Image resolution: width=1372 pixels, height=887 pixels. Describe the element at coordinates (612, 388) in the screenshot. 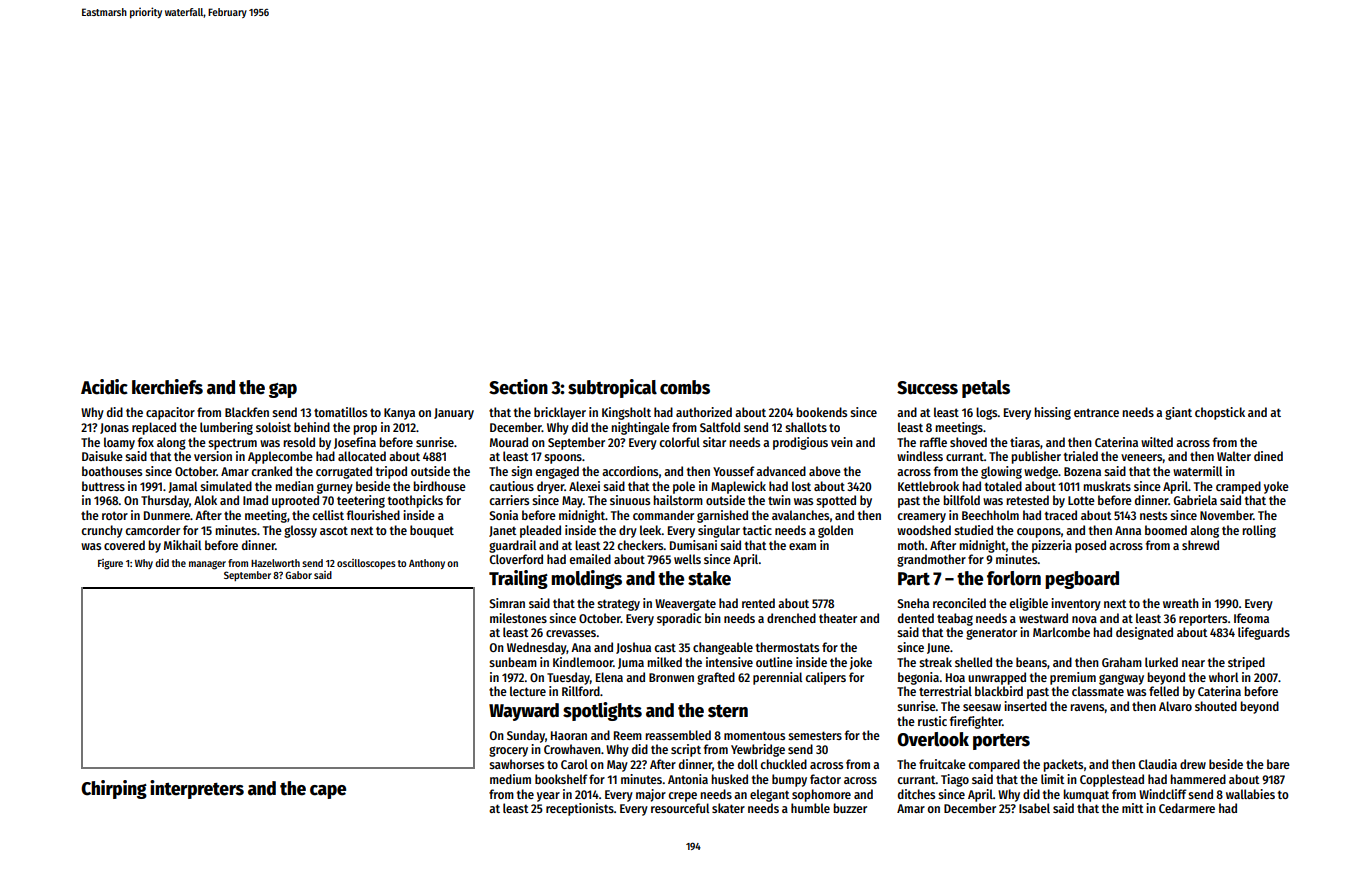

I see `subtropical` at that location.
